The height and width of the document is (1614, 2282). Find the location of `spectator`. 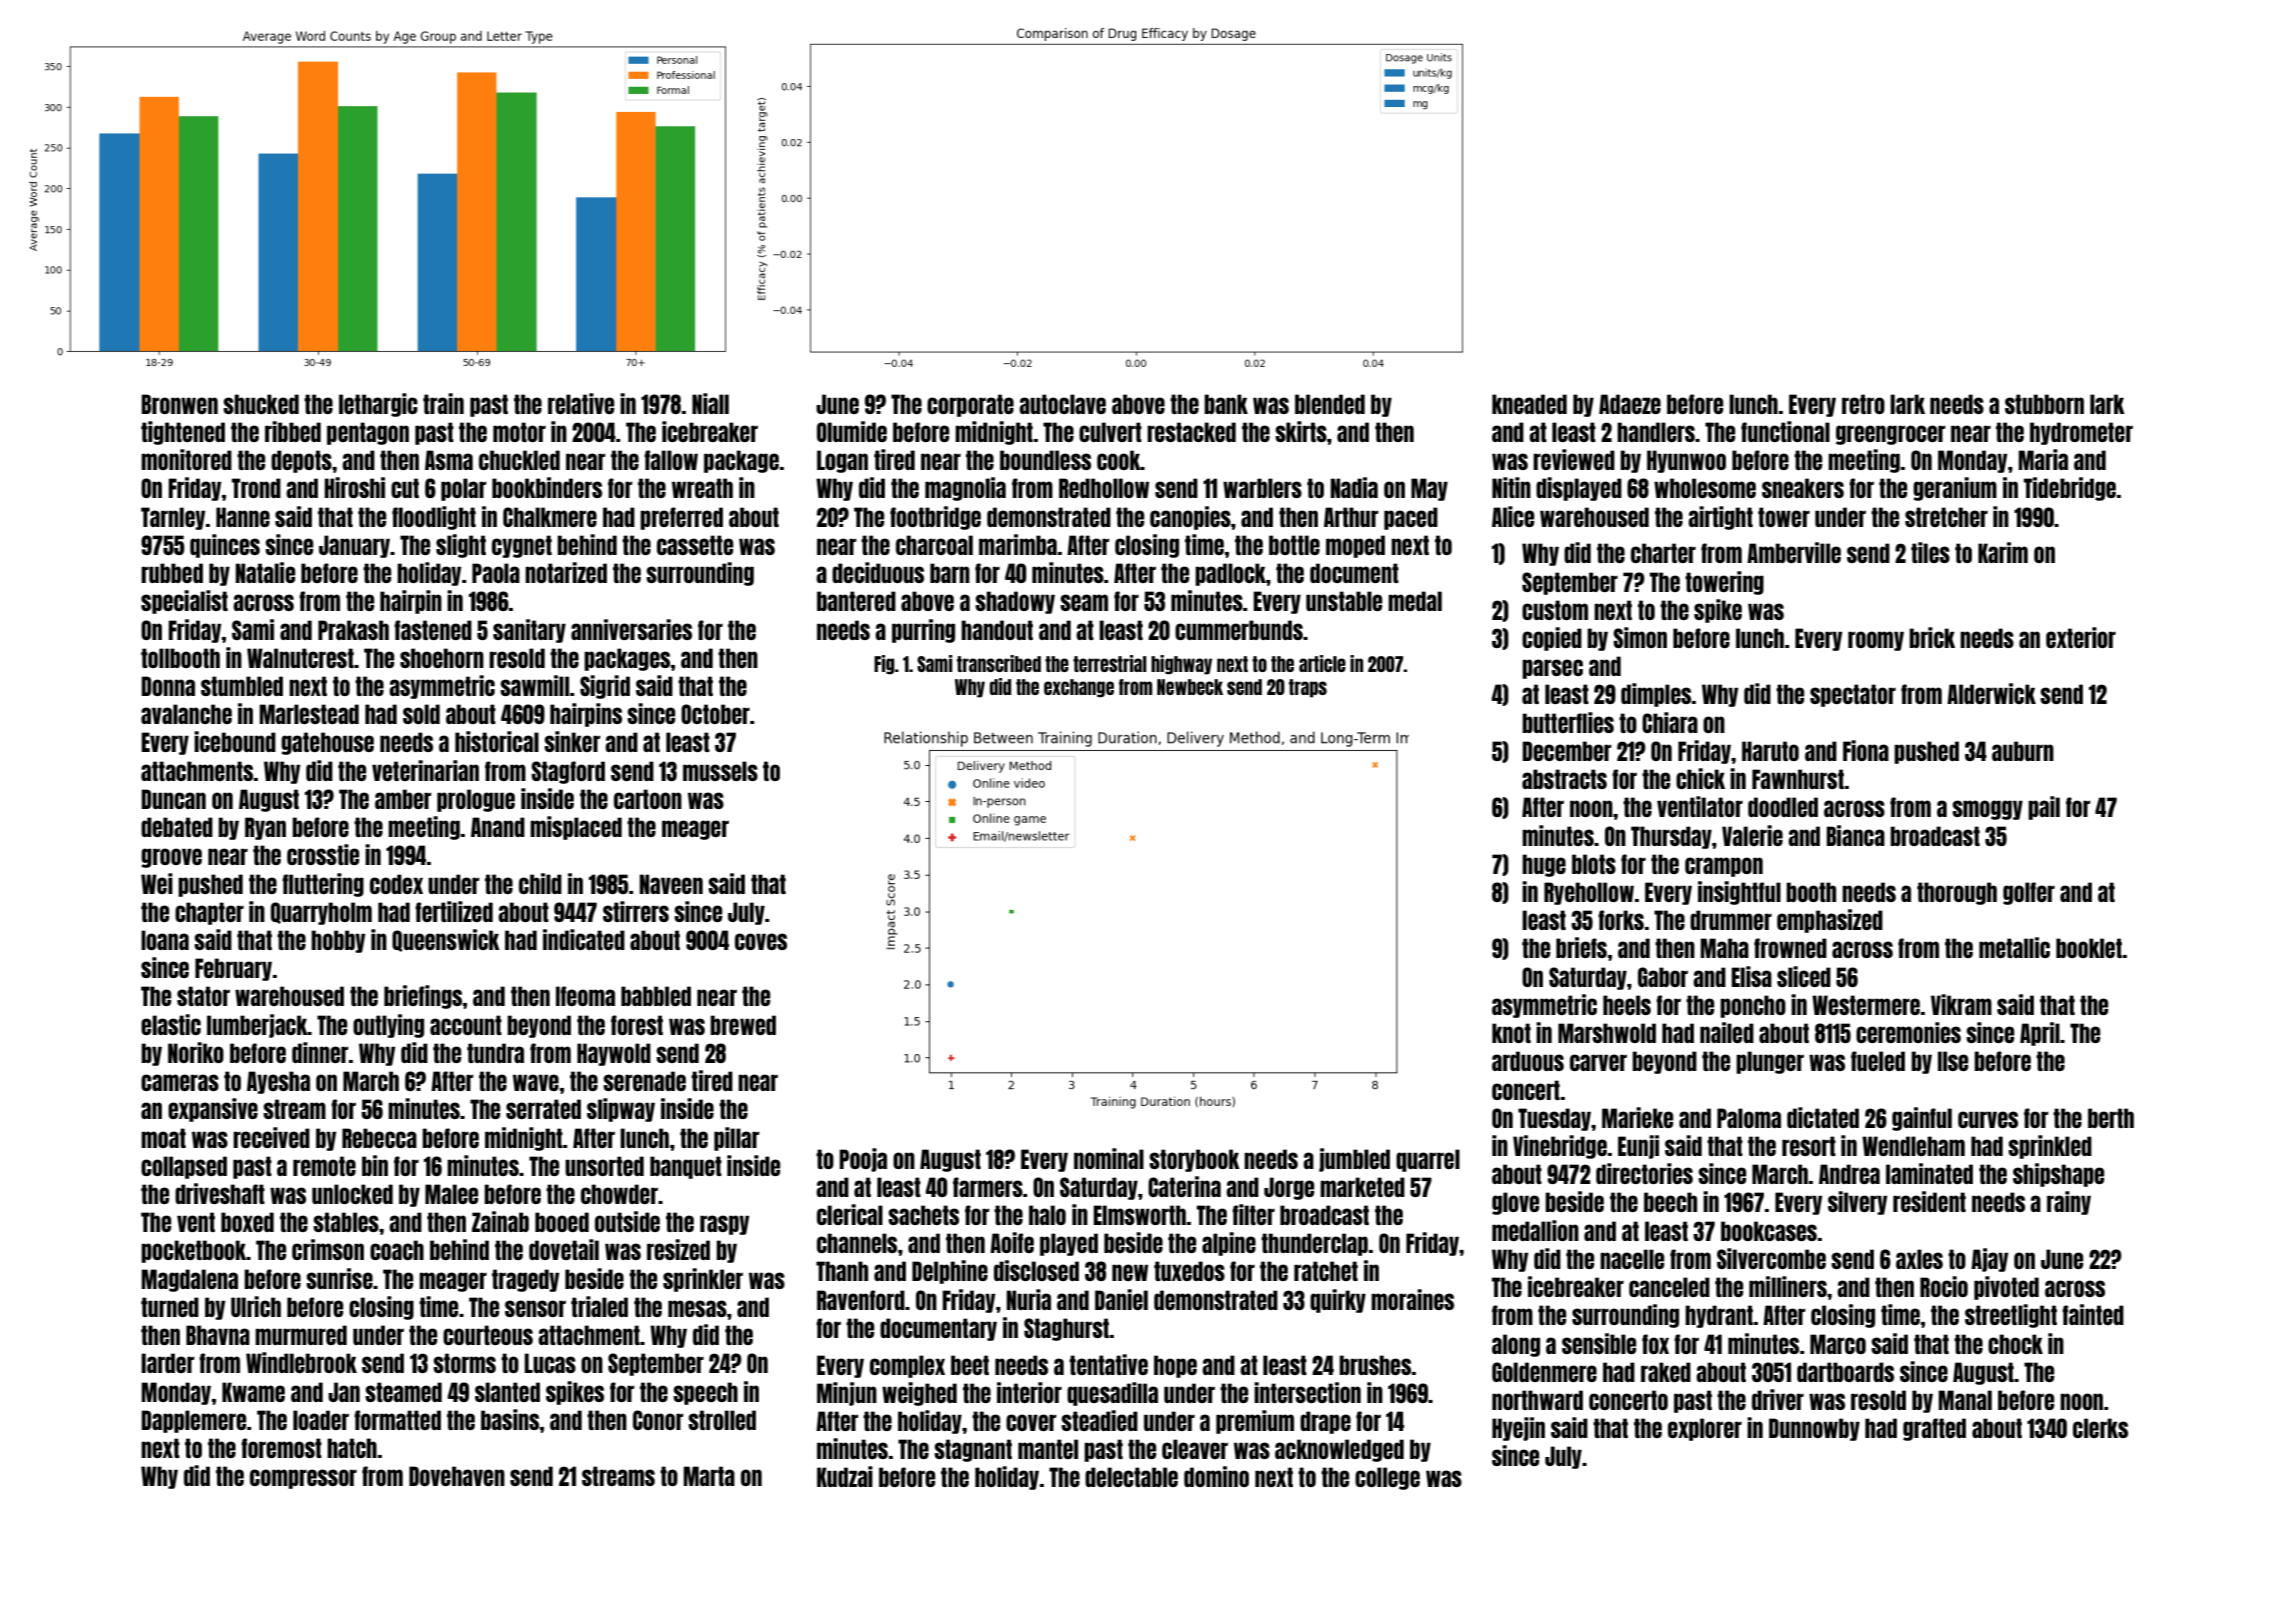

spectator is located at coordinates (1853, 695).
